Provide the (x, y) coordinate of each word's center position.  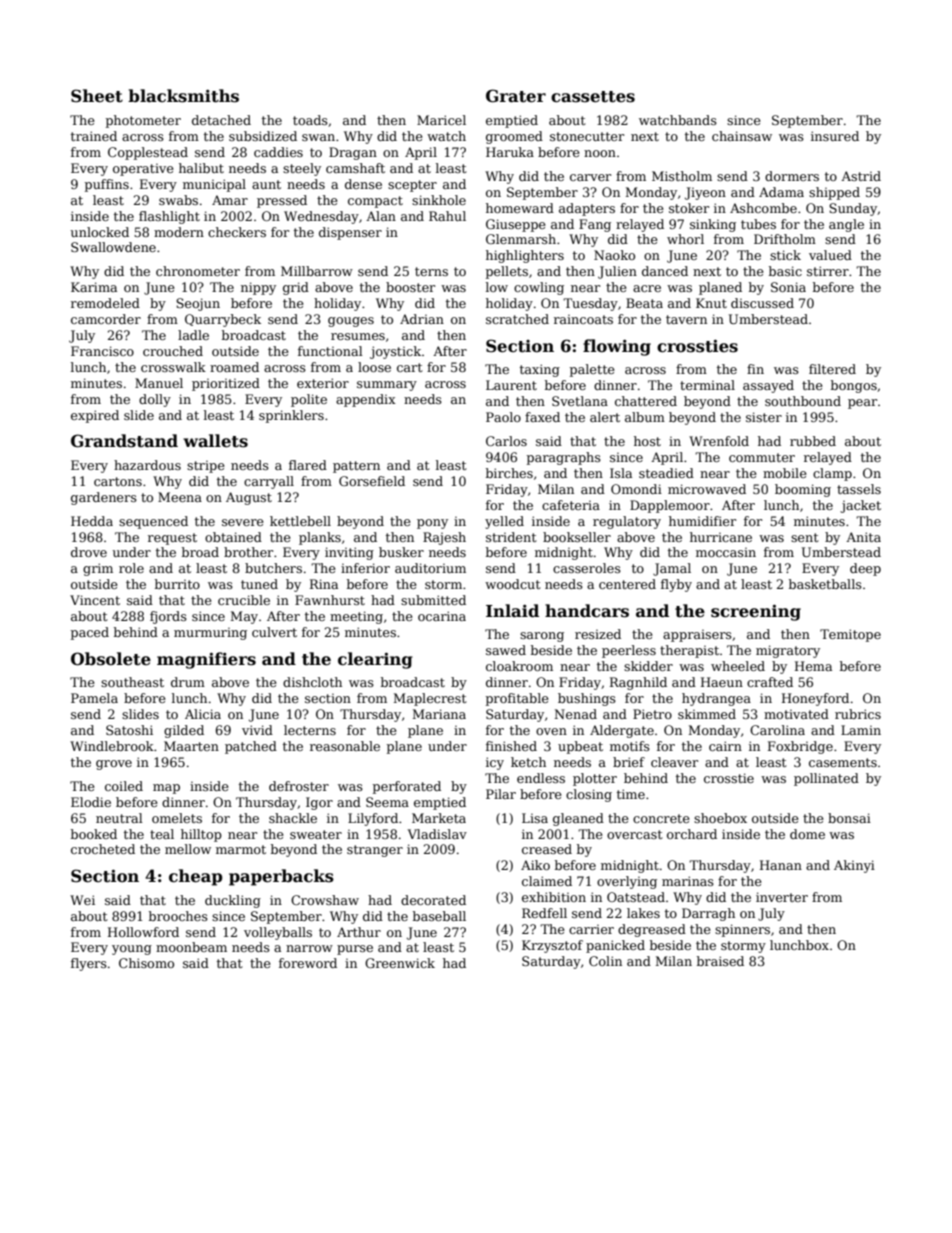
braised (720, 961)
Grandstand (124, 441)
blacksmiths (183, 96)
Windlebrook (112, 746)
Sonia (788, 287)
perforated (407, 787)
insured (835, 136)
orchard (692, 834)
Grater (516, 96)
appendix (366, 400)
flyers (89, 964)
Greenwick (400, 963)
